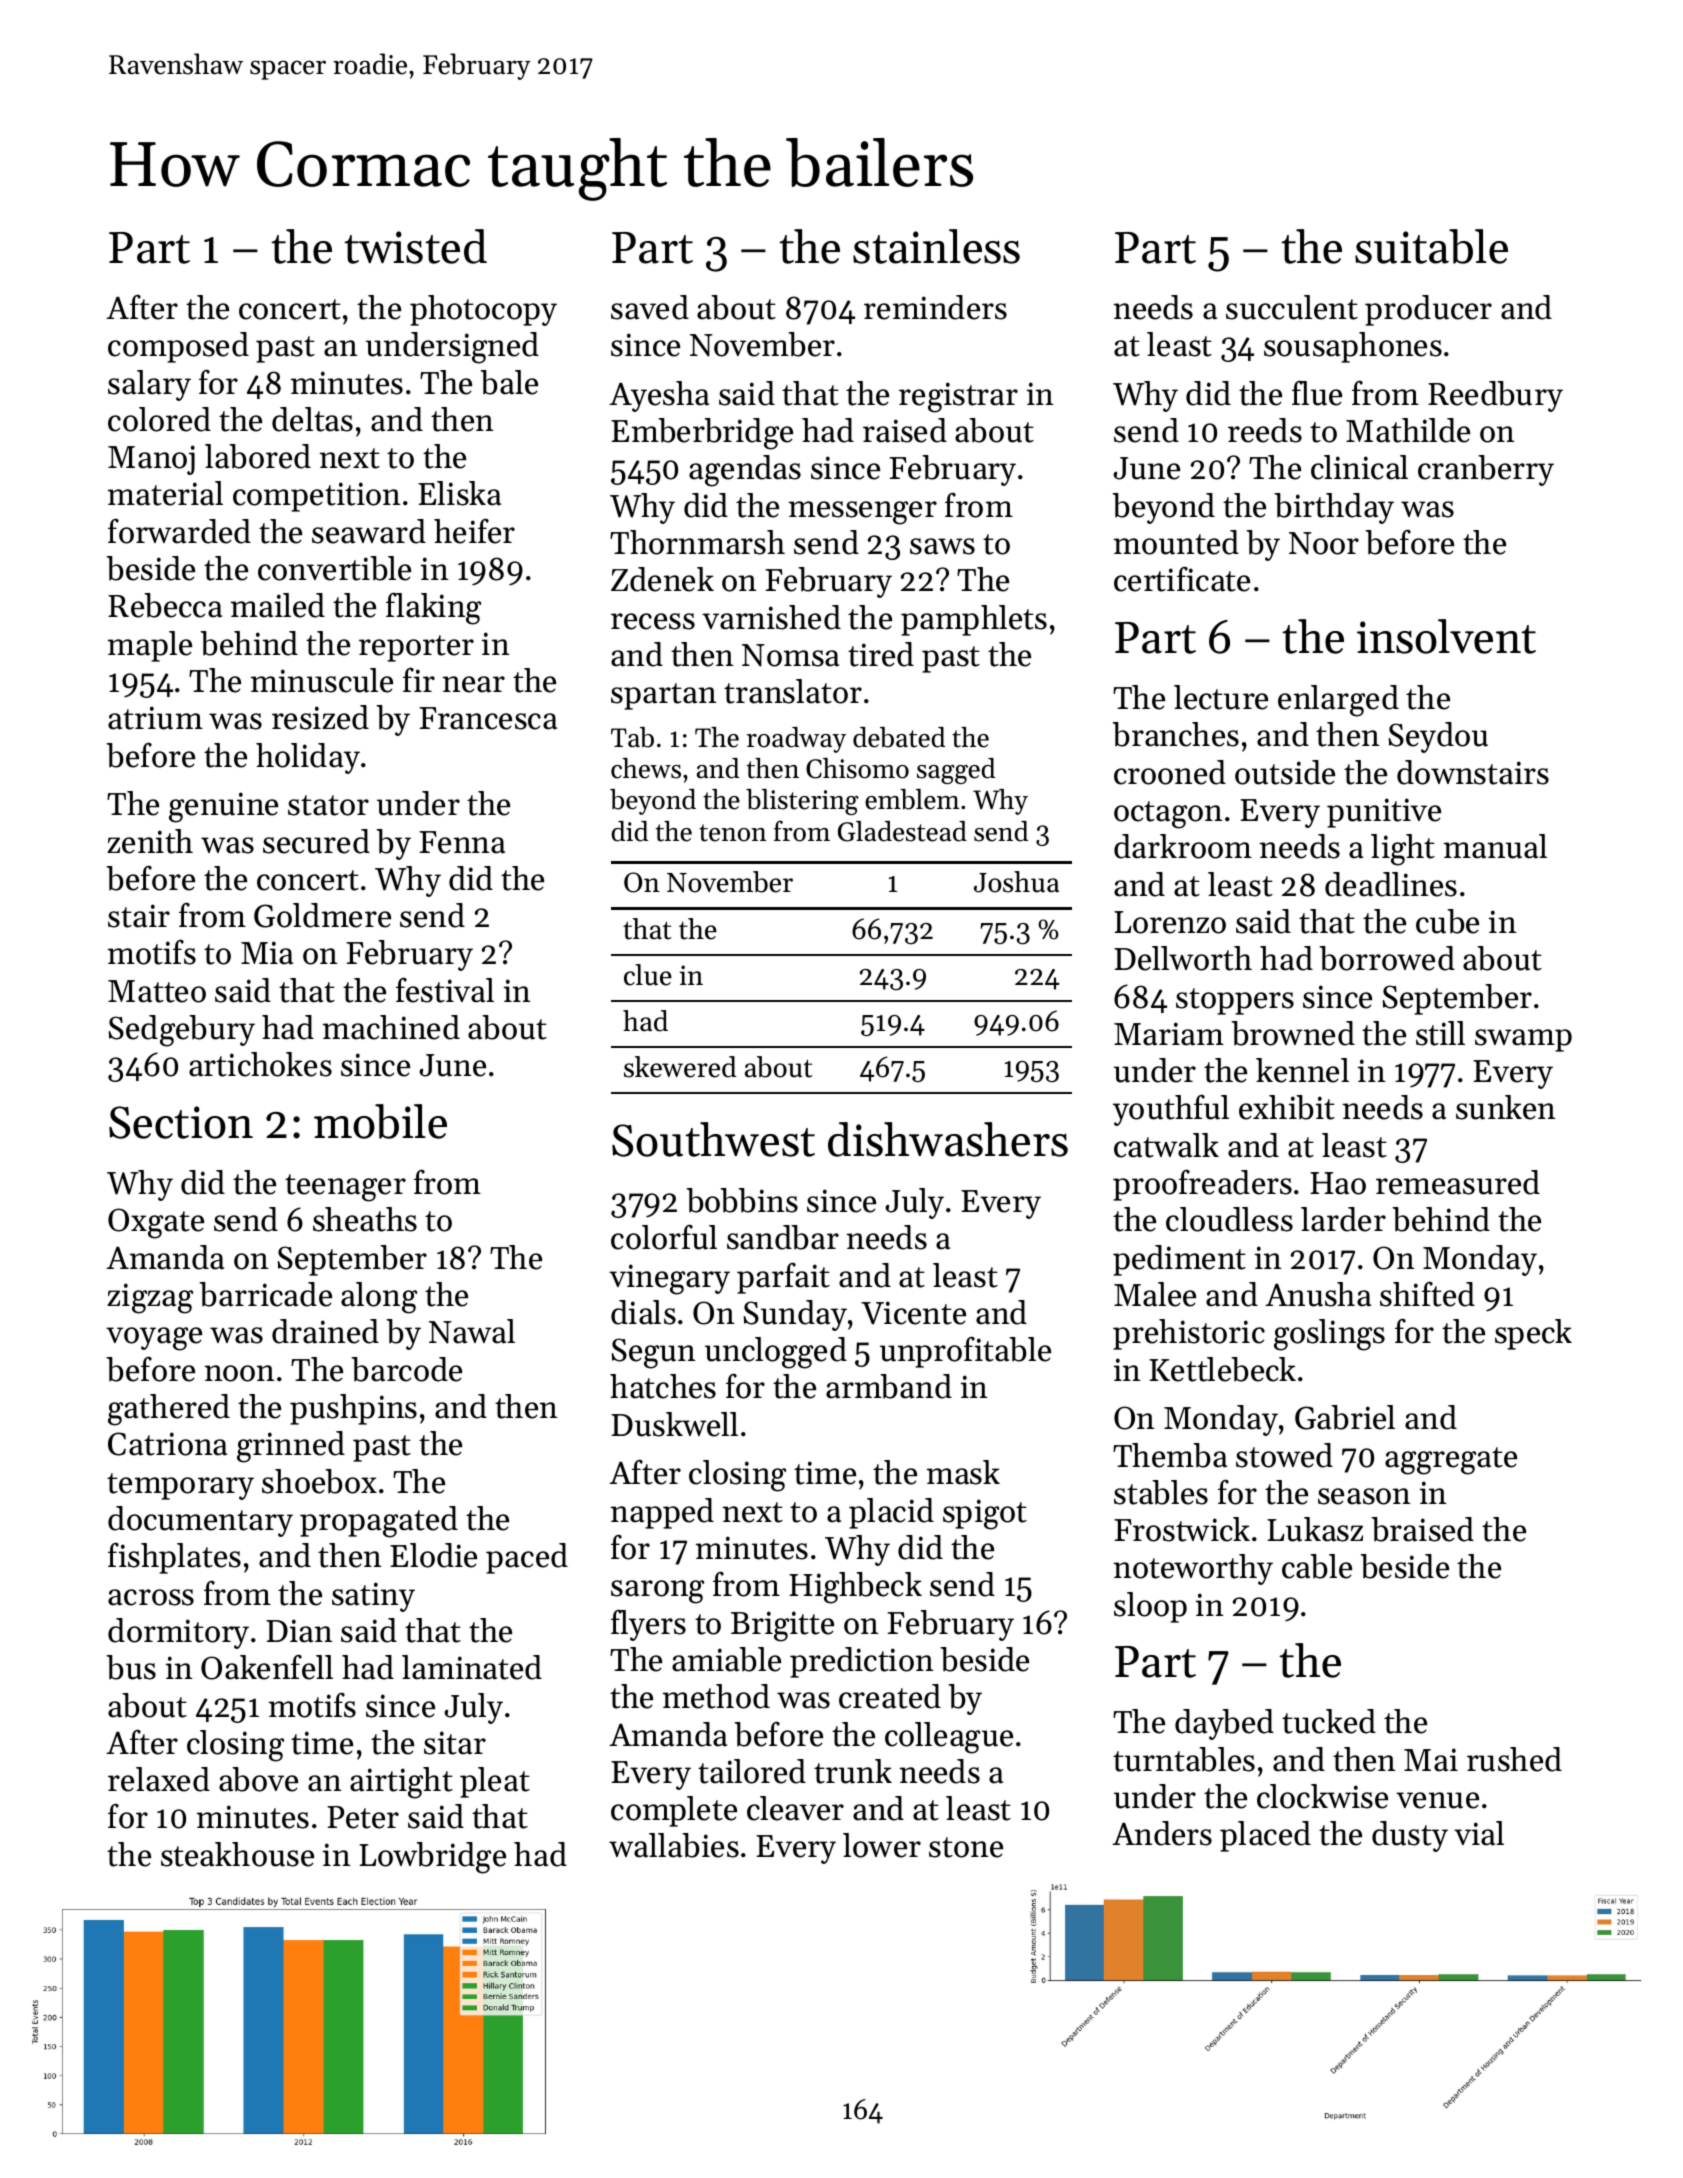  I want to click on stainless, so click(936, 246).
